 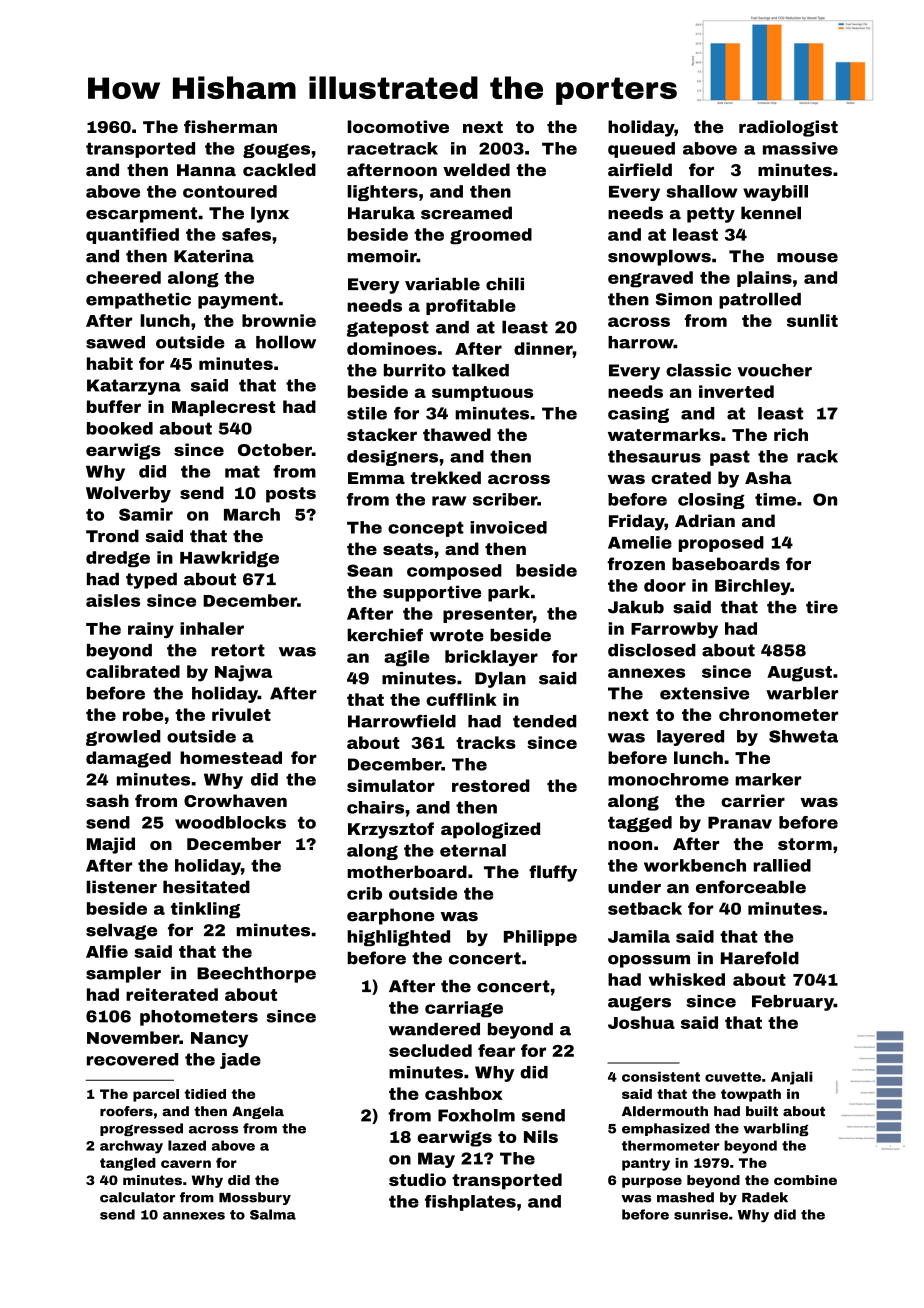 I want to click on lighters, so click(x=382, y=193).
